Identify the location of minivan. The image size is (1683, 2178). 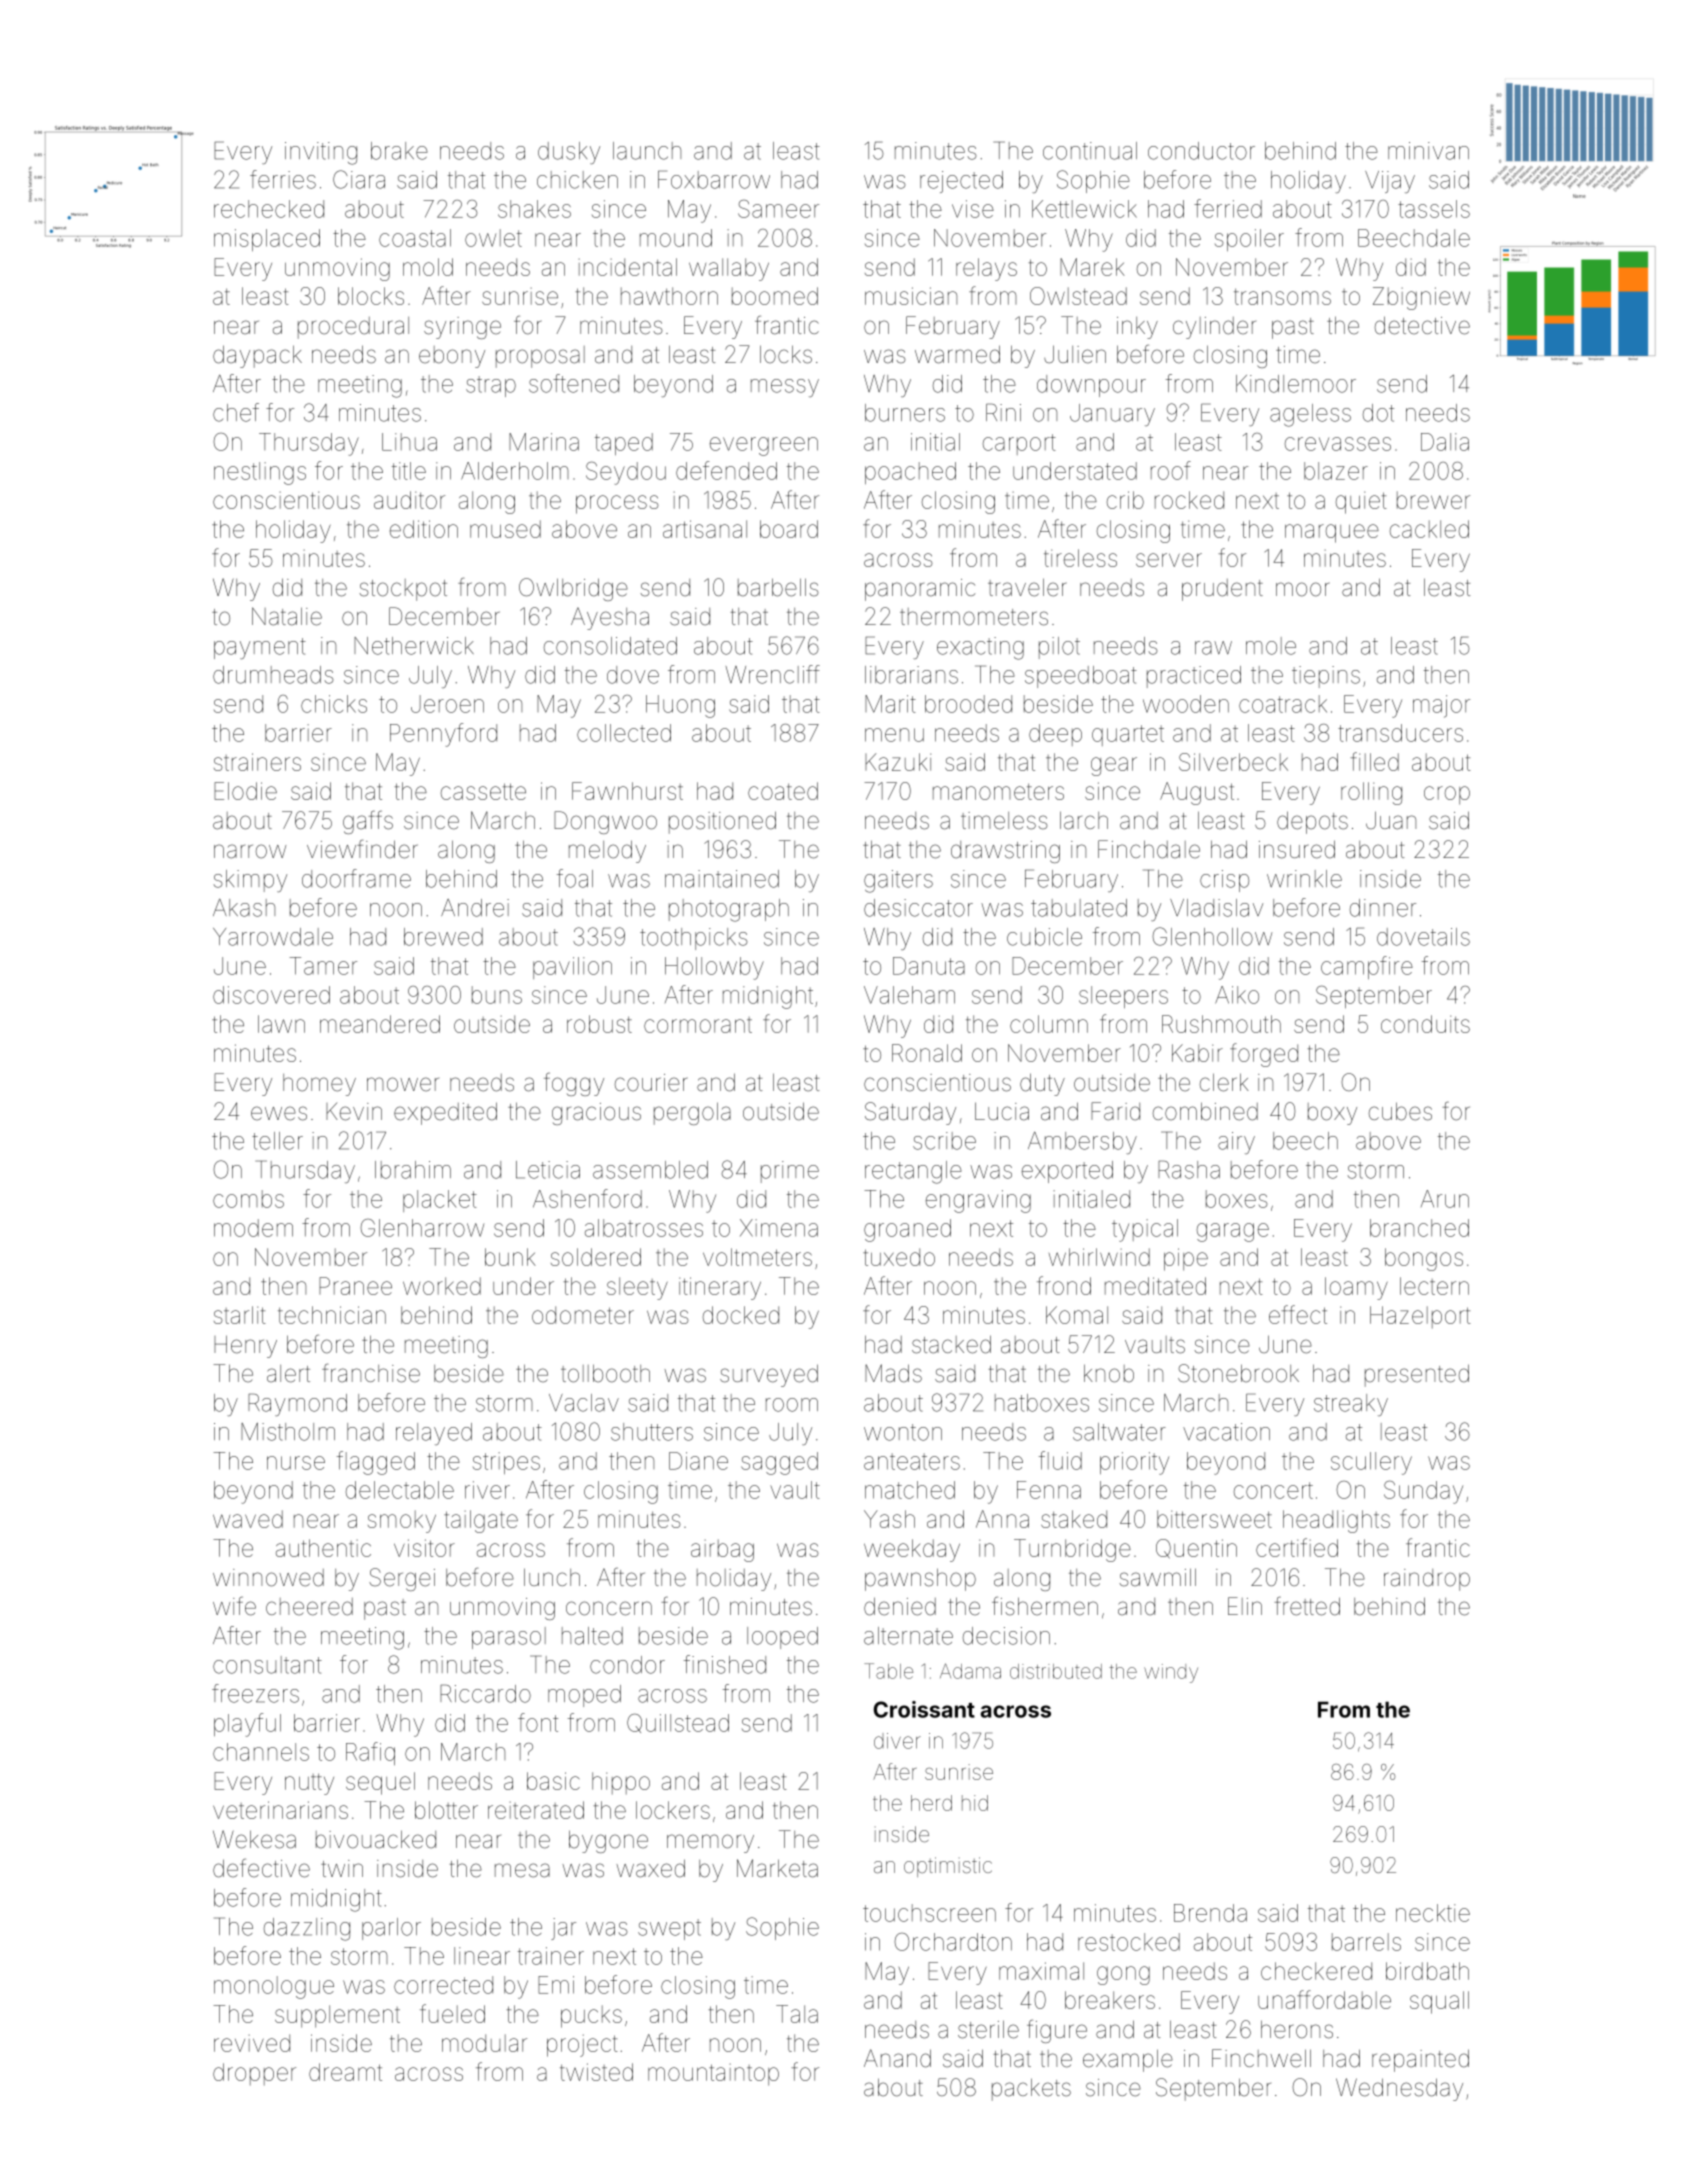
(1428, 151).
